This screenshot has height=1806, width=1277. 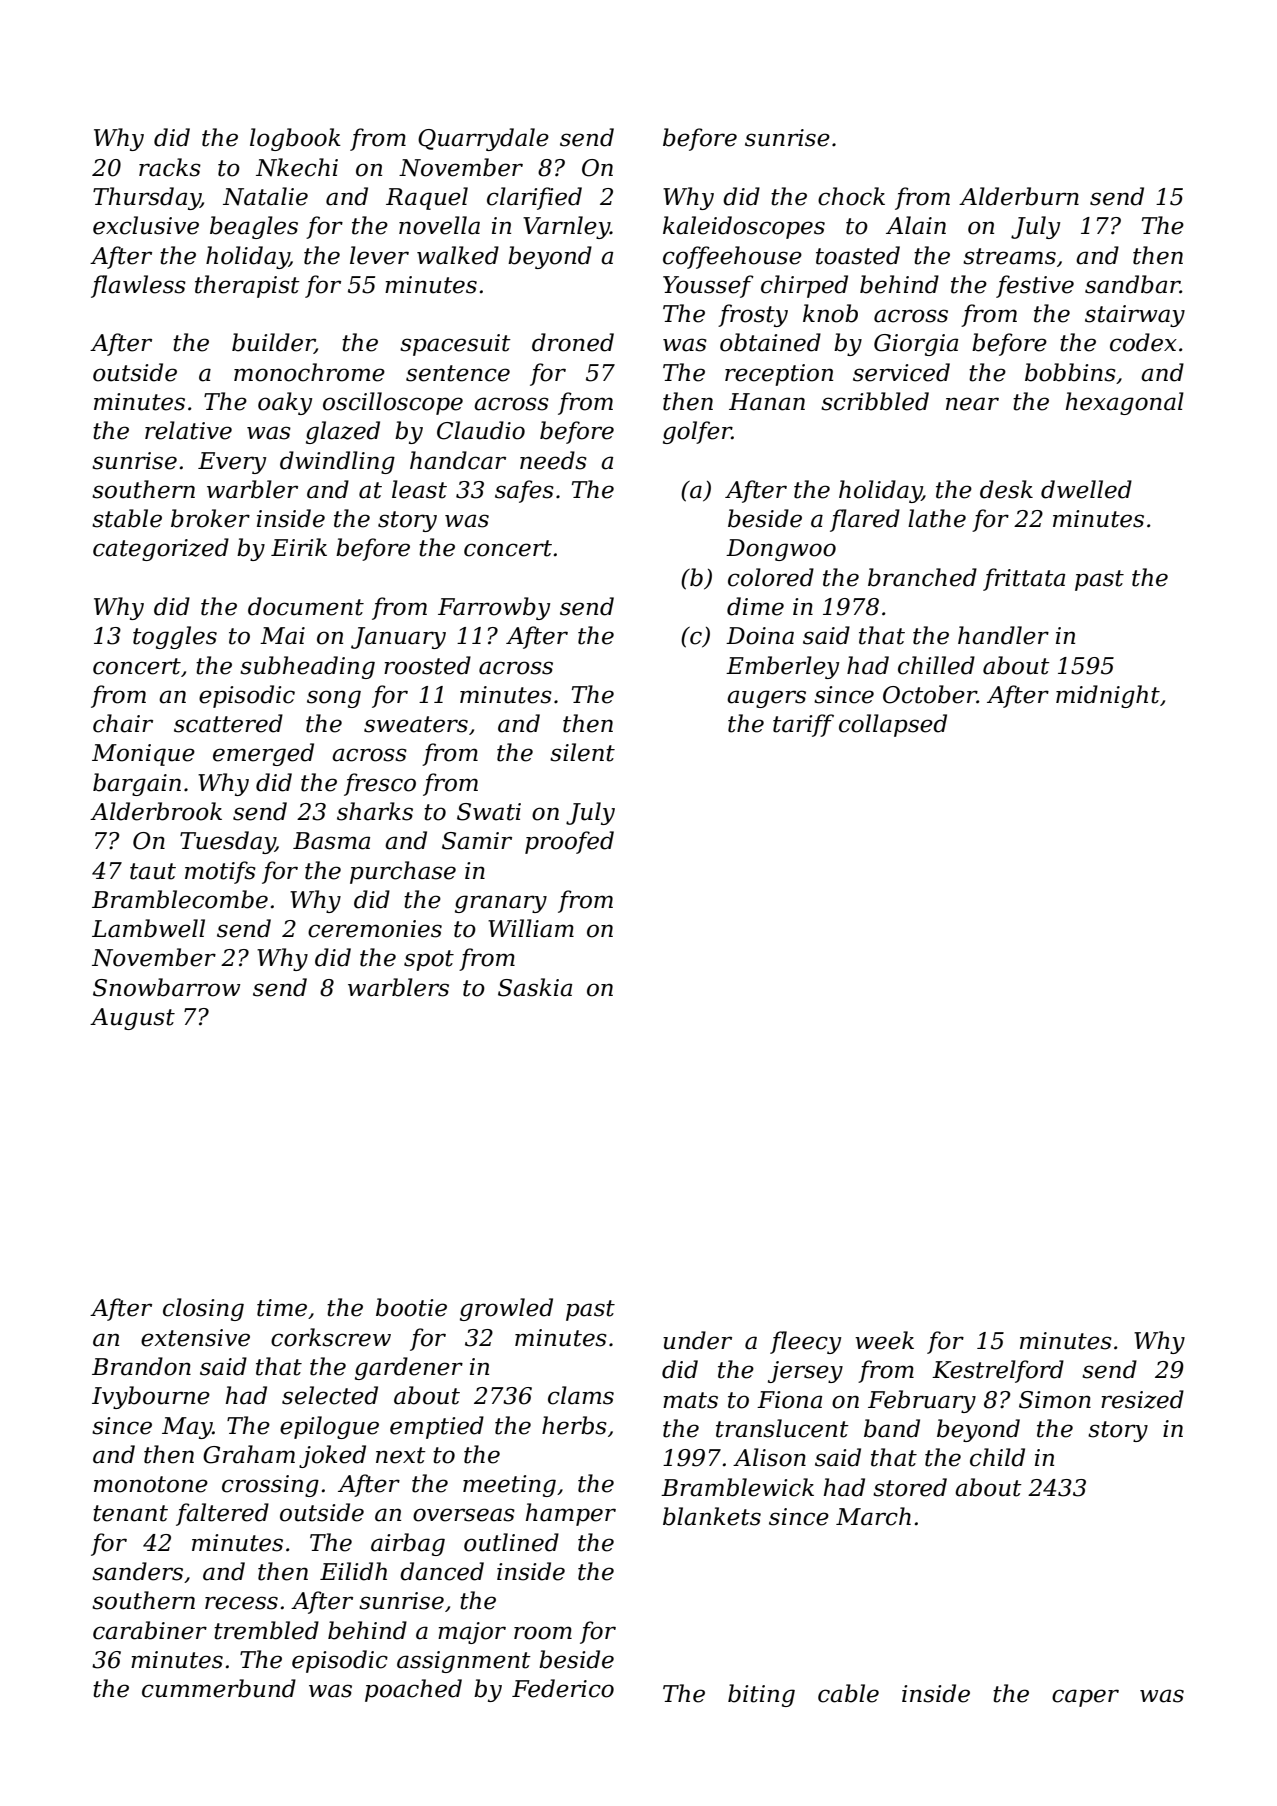 I want to click on collapsed, so click(x=893, y=725).
